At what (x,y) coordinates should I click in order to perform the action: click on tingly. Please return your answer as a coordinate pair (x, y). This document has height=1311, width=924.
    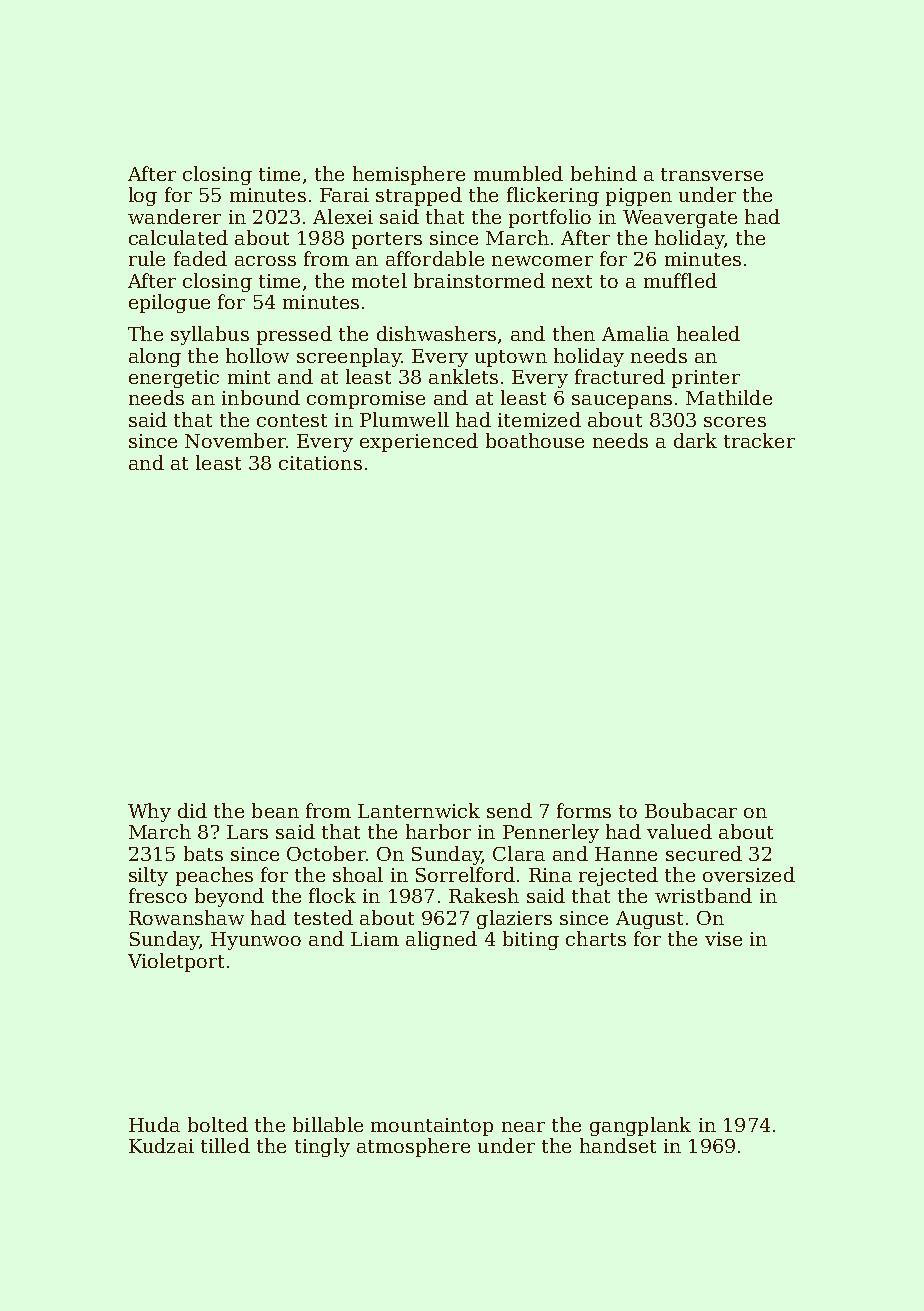
    Looking at the image, I should click on (322, 1147).
